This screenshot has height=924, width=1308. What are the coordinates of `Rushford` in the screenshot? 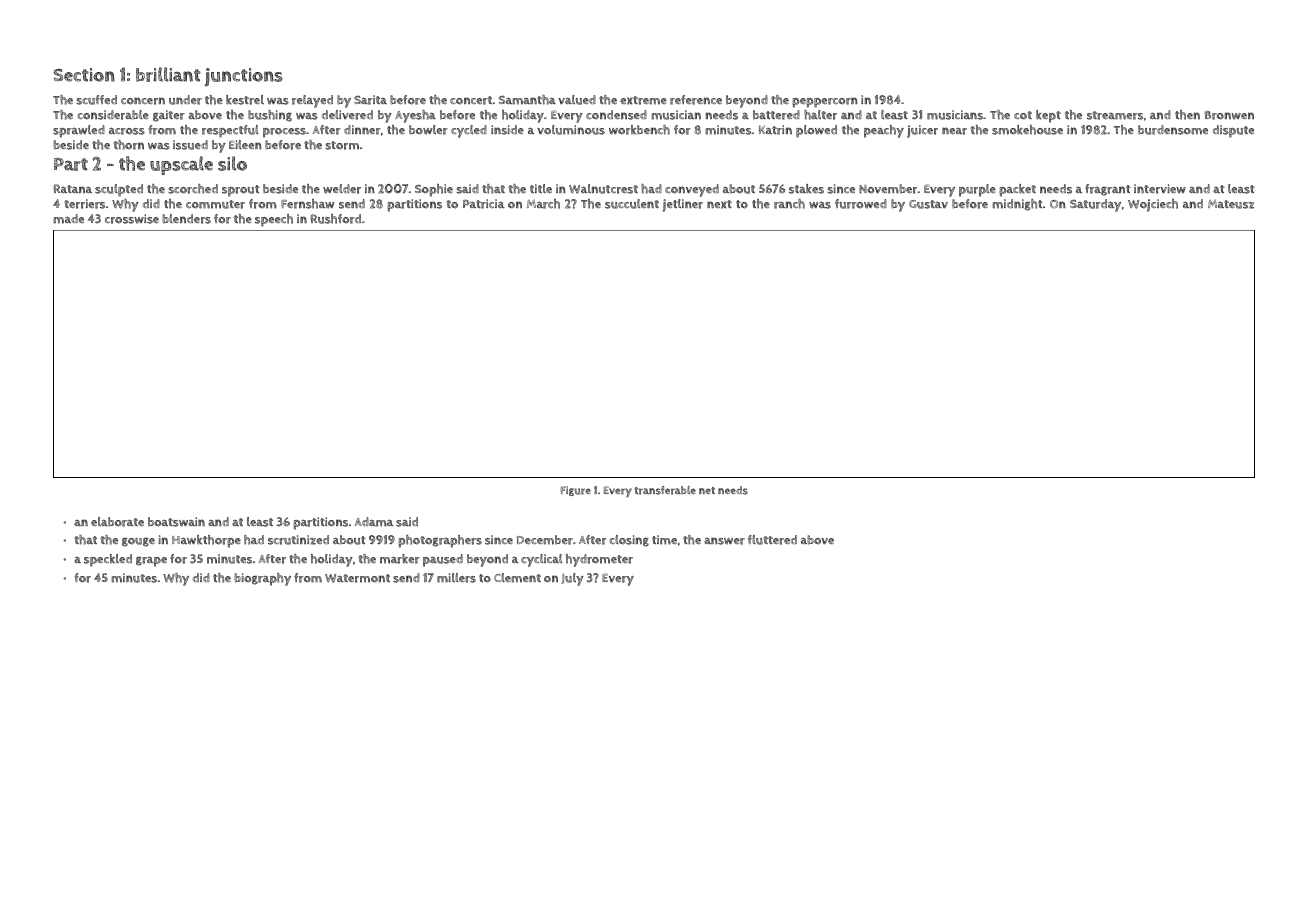 It's located at (336, 219).
